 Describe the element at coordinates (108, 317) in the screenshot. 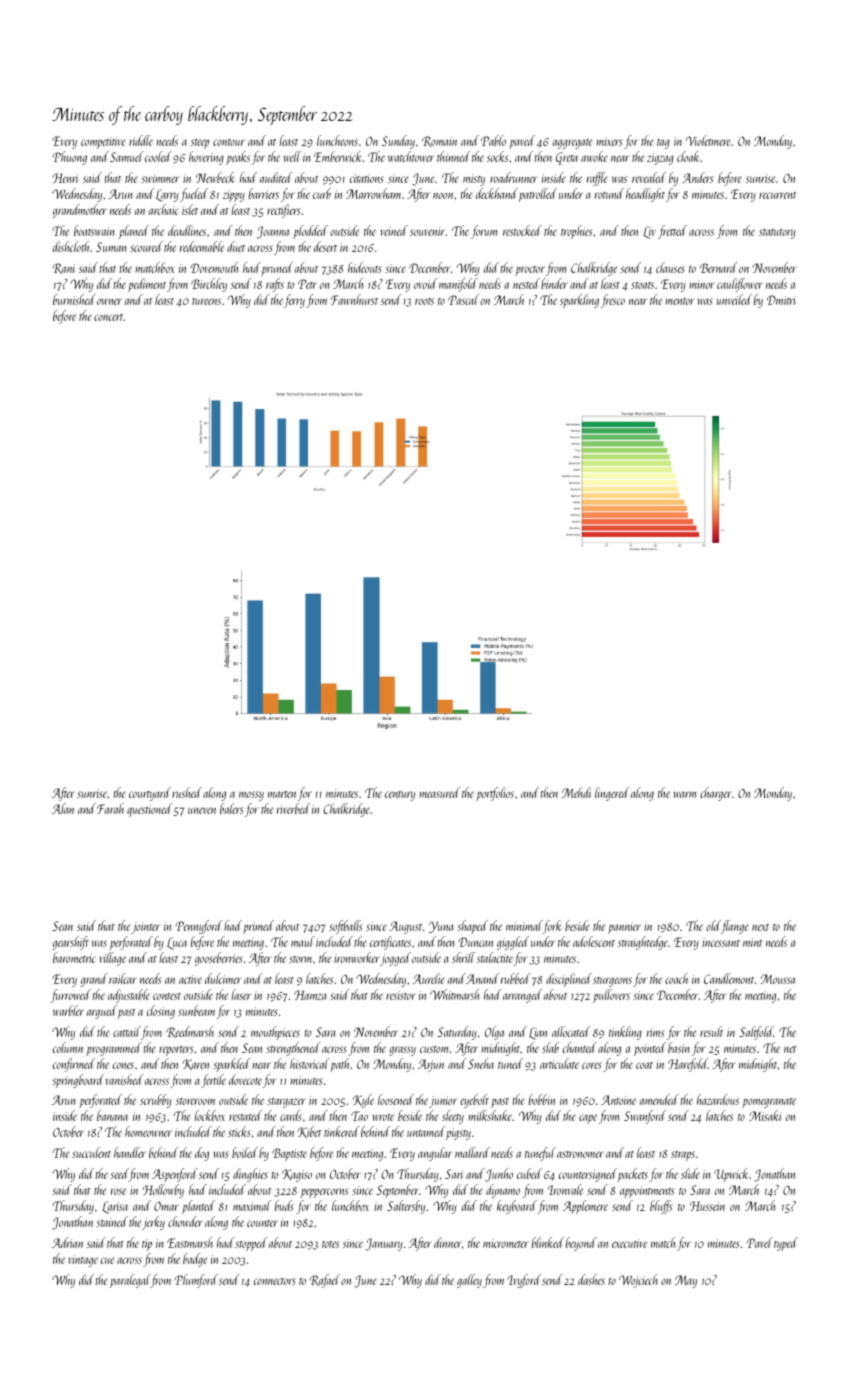

I see `concert` at that location.
